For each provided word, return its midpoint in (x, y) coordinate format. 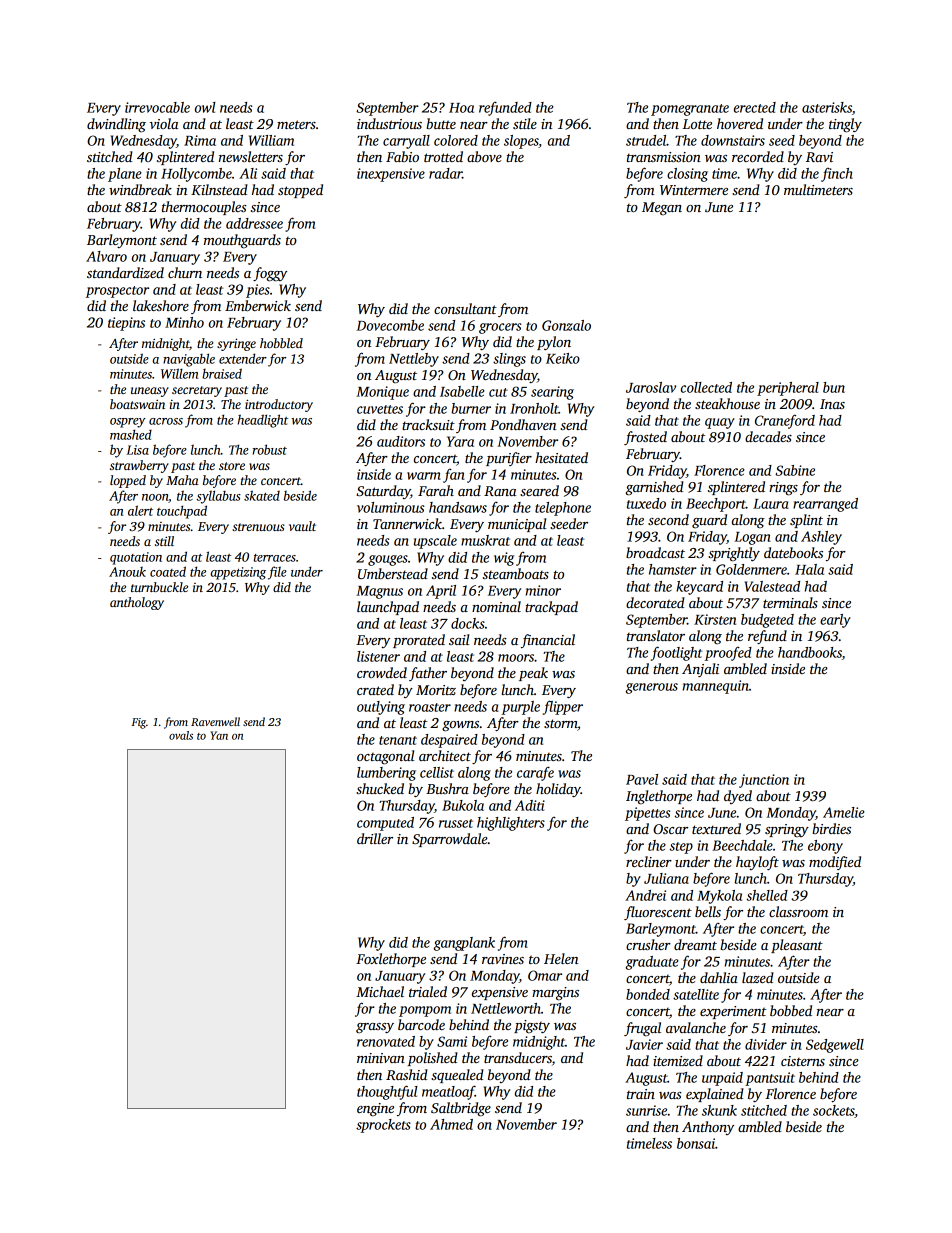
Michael (380, 991)
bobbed (791, 1010)
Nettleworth (506, 1008)
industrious (389, 123)
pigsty (532, 1027)
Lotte (697, 124)
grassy (375, 1028)
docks (468, 623)
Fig (138, 723)
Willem (179, 373)
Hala (809, 569)
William (271, 140)
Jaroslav (651, 387)
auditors (401, 441)
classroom (798, 911)
